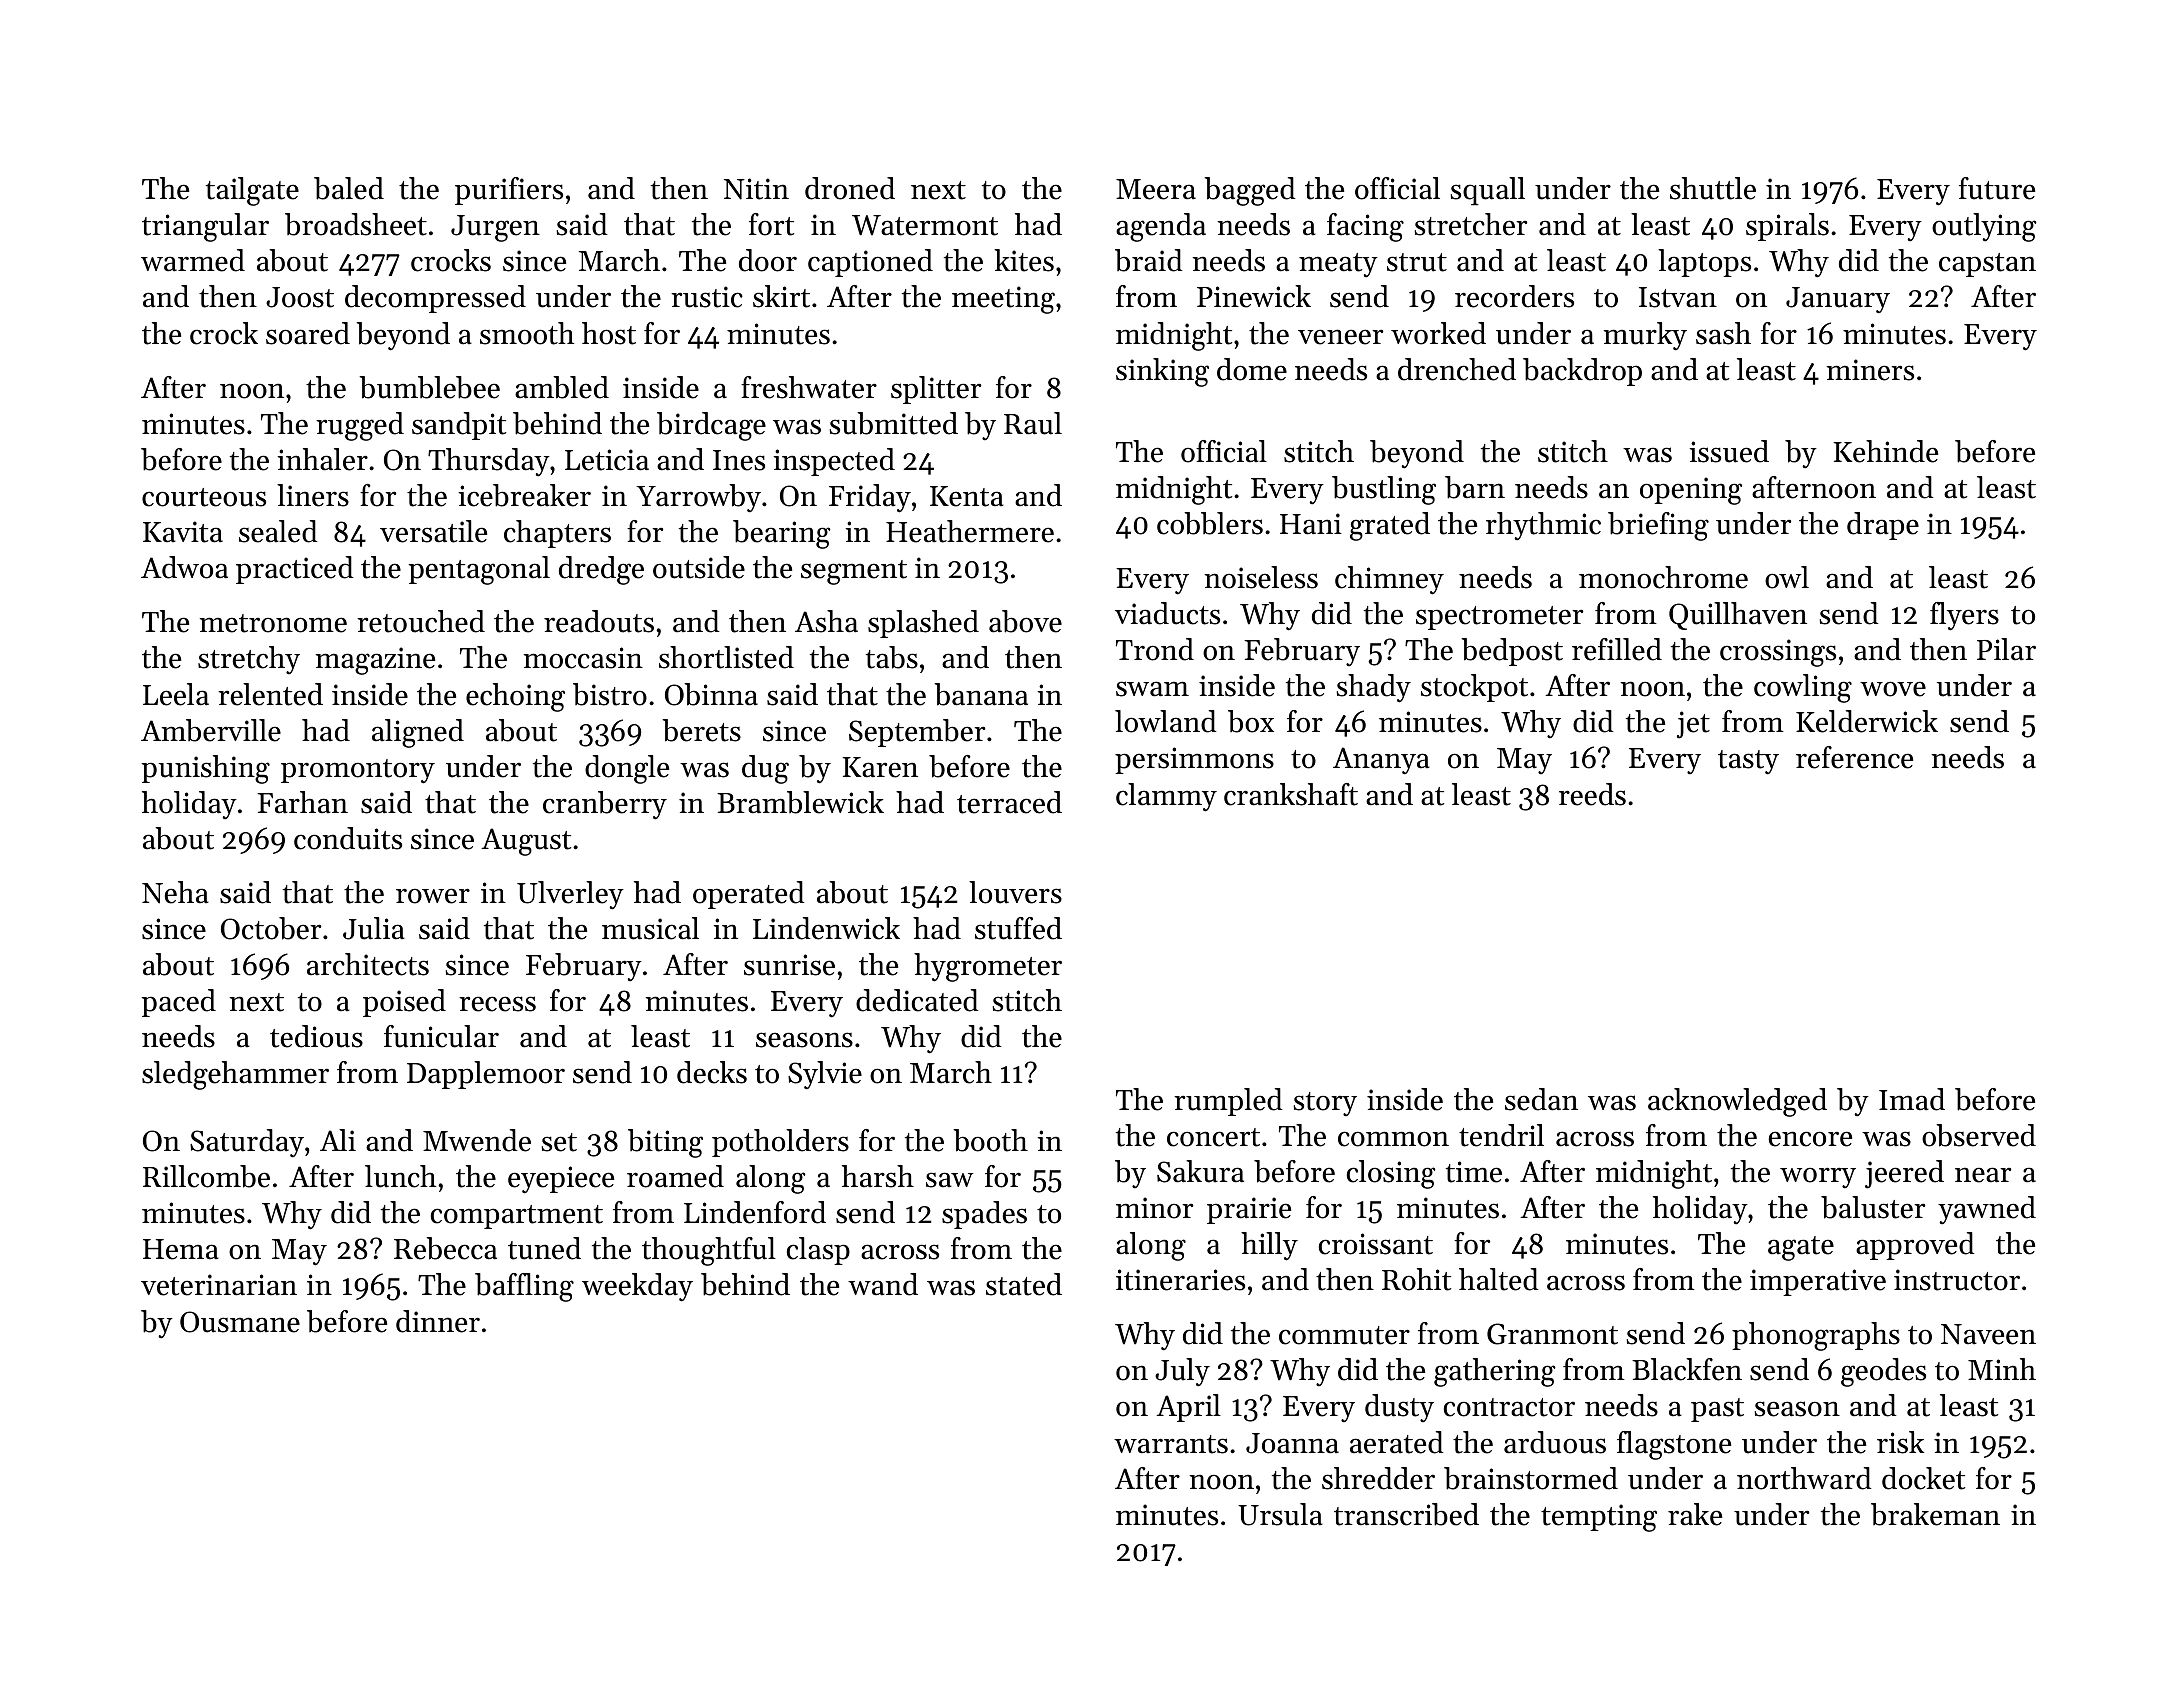  I want to click on Nitin, so click(756, 189).
